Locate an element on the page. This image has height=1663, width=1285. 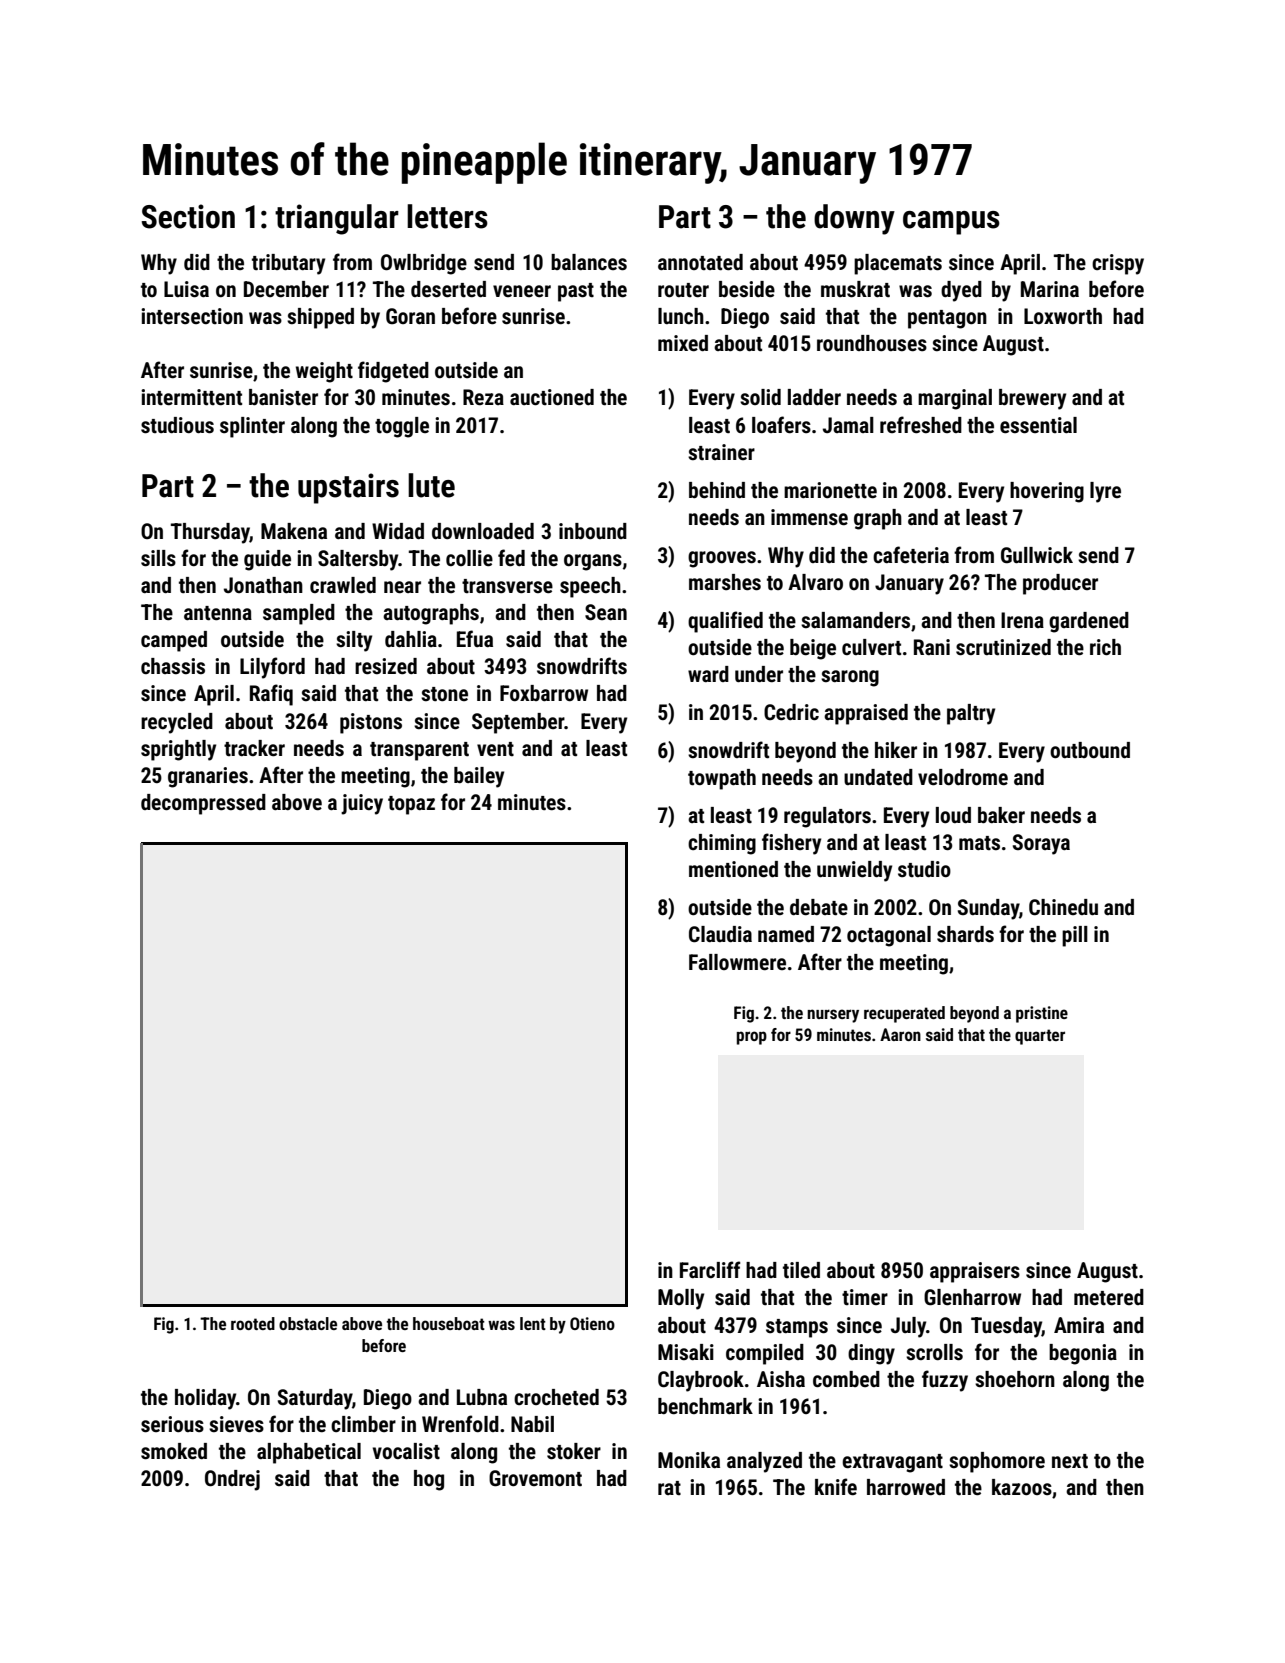
paltry is located at coordinates (971, 714).
